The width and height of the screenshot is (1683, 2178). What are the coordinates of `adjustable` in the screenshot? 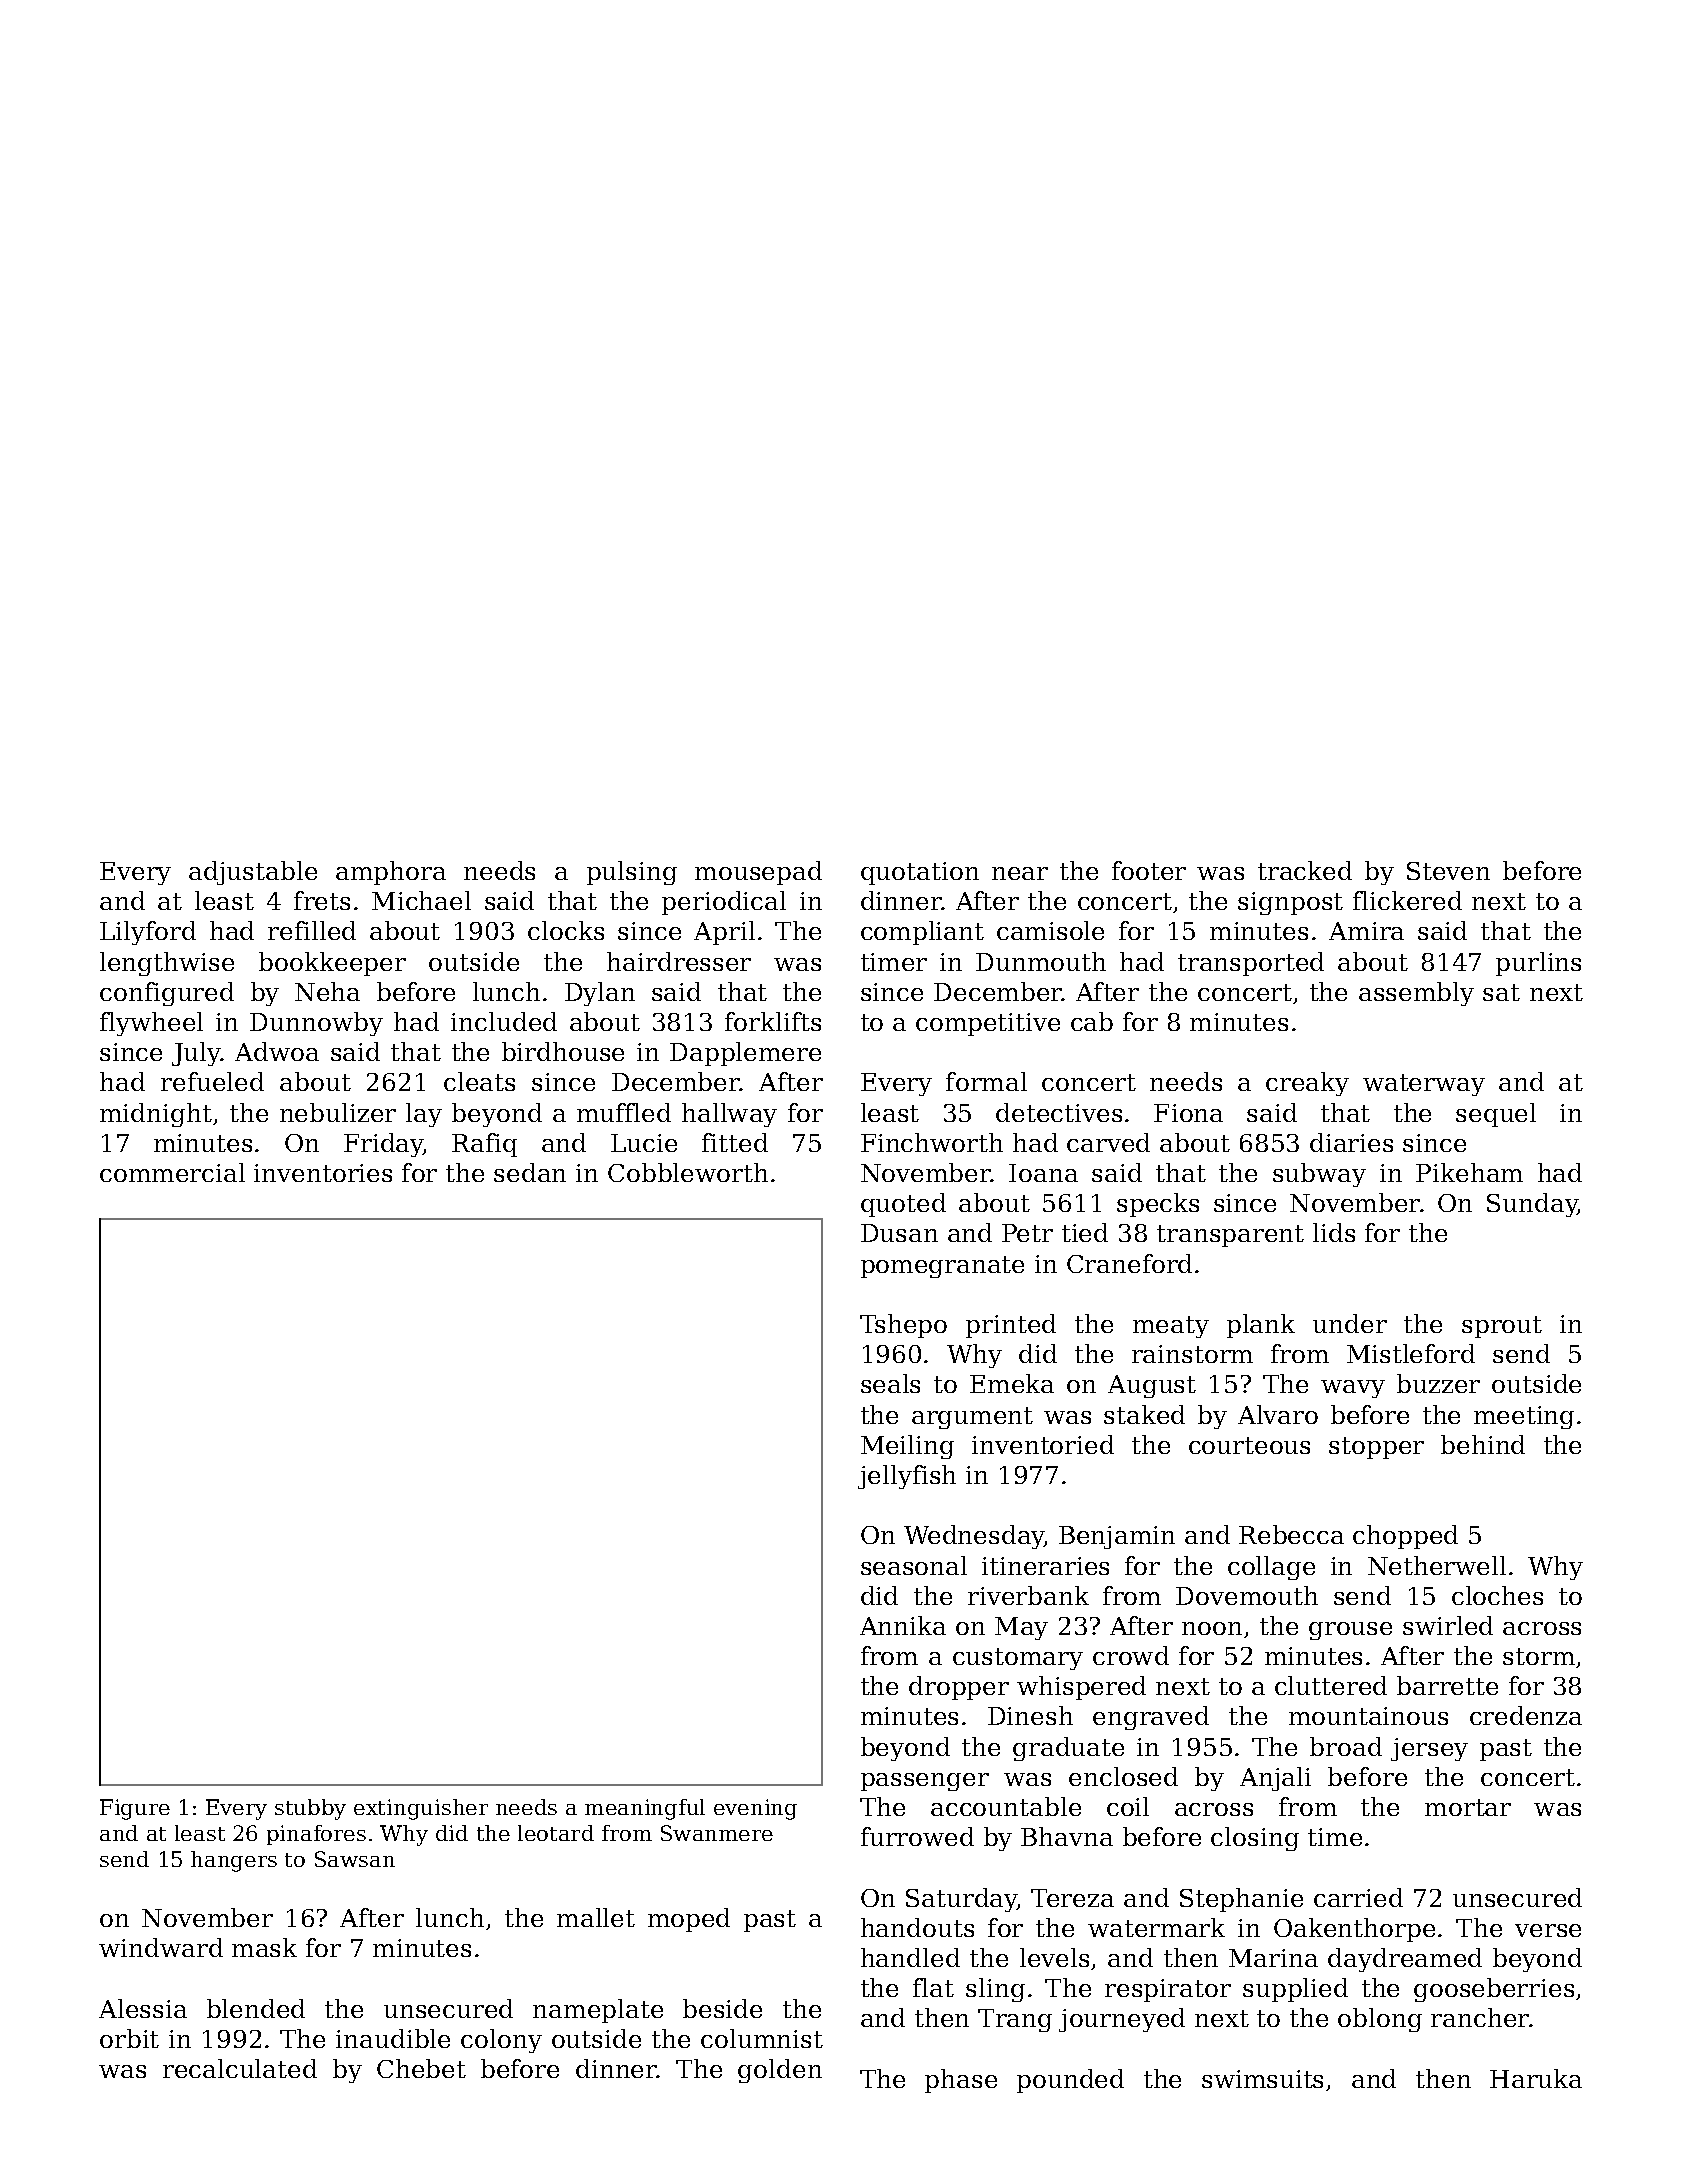 It's located at (253, 873).
